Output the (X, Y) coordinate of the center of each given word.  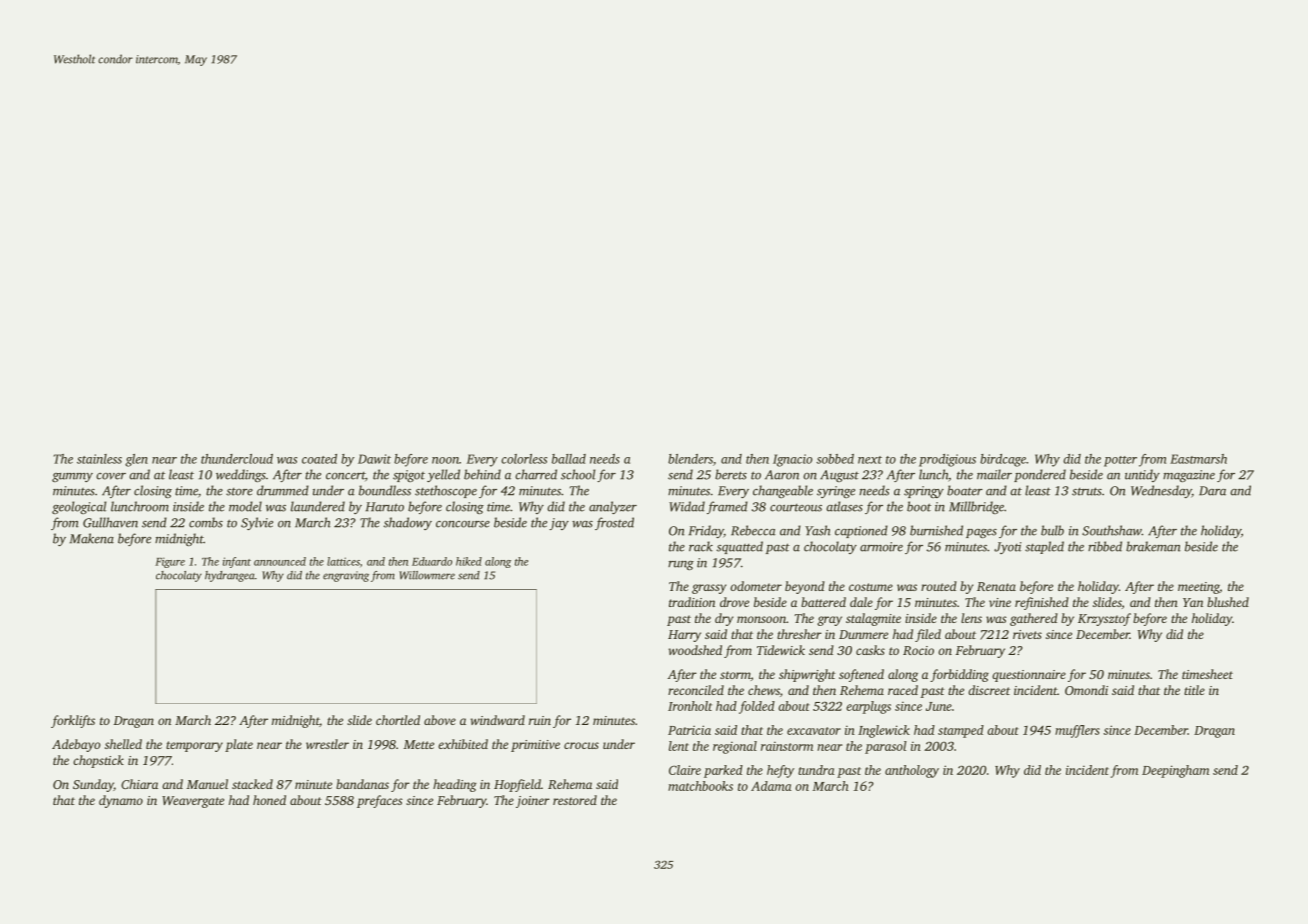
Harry (684, 636)
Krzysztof (1104, 619)
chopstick (98, 761)
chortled (398, 720)
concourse (463, 524)
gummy (72, 477)
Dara (1212, 491)
